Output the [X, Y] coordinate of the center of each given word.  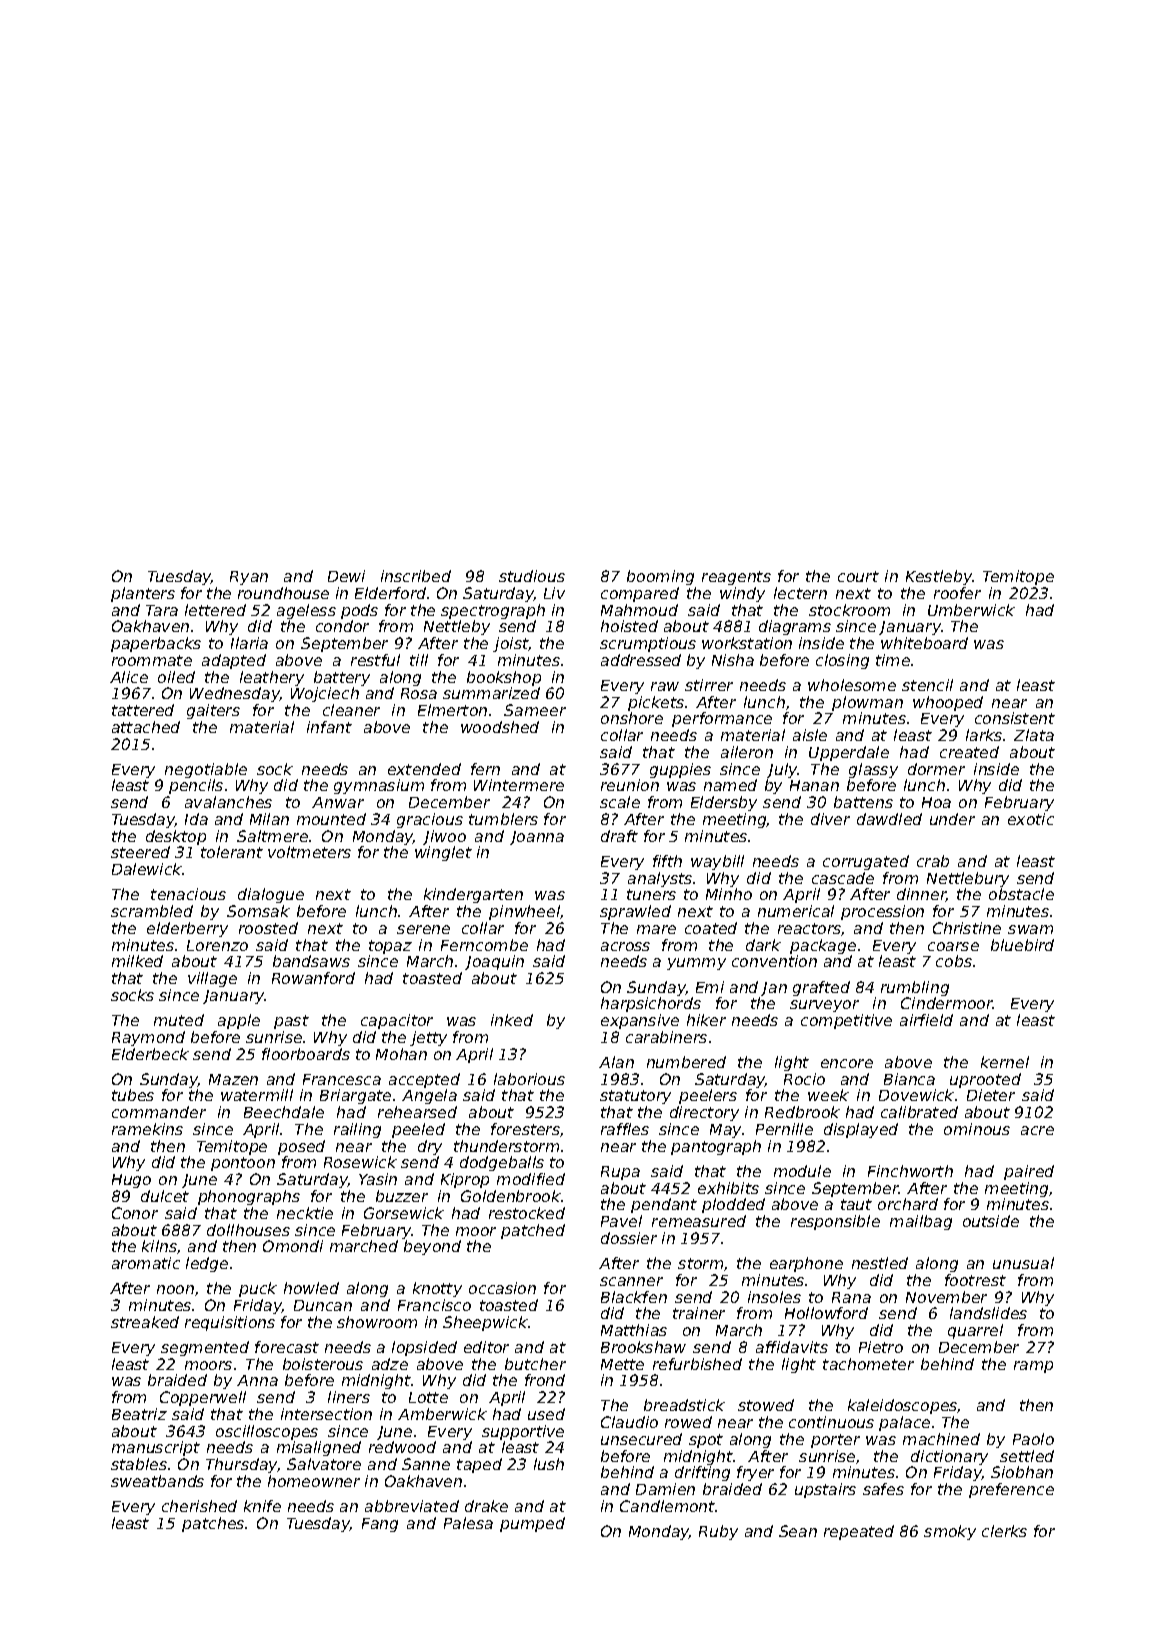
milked [137, 961]
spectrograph [493, 611]
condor [342, 626]
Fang [380, 1525]
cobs [954, 961]
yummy [696, 964]
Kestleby [939, 577]
